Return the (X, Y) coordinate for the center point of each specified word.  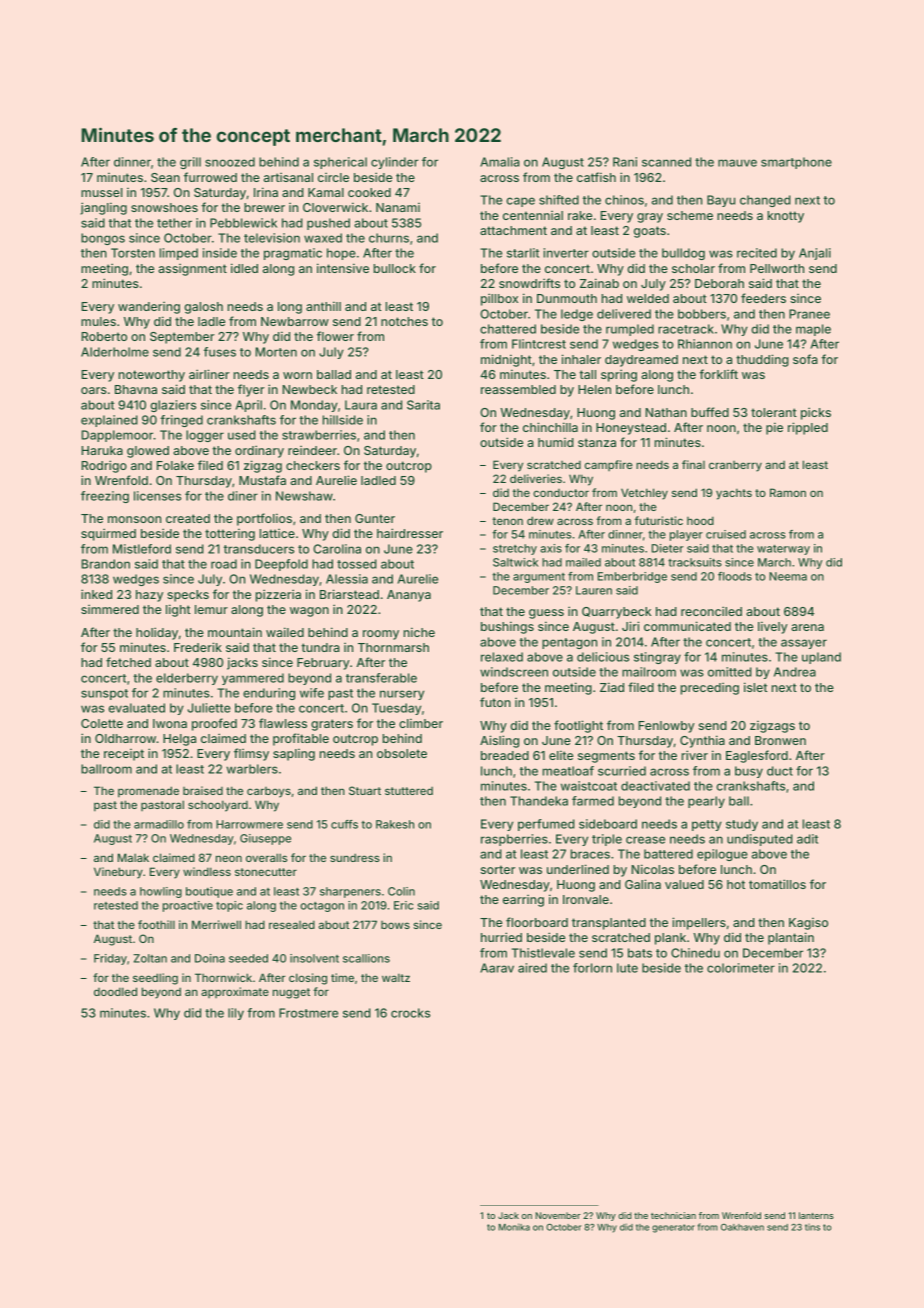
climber (421, 723)
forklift (718, 374)
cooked (369, 192)
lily (236, 1014)
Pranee (809, 314)
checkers (313, 465)
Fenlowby (666, 727)
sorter (498, 869)
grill (190, 163)
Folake (175, 465)
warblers (252, 769)
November (558, 1215)
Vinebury (118, 873)
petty (707, 825)
